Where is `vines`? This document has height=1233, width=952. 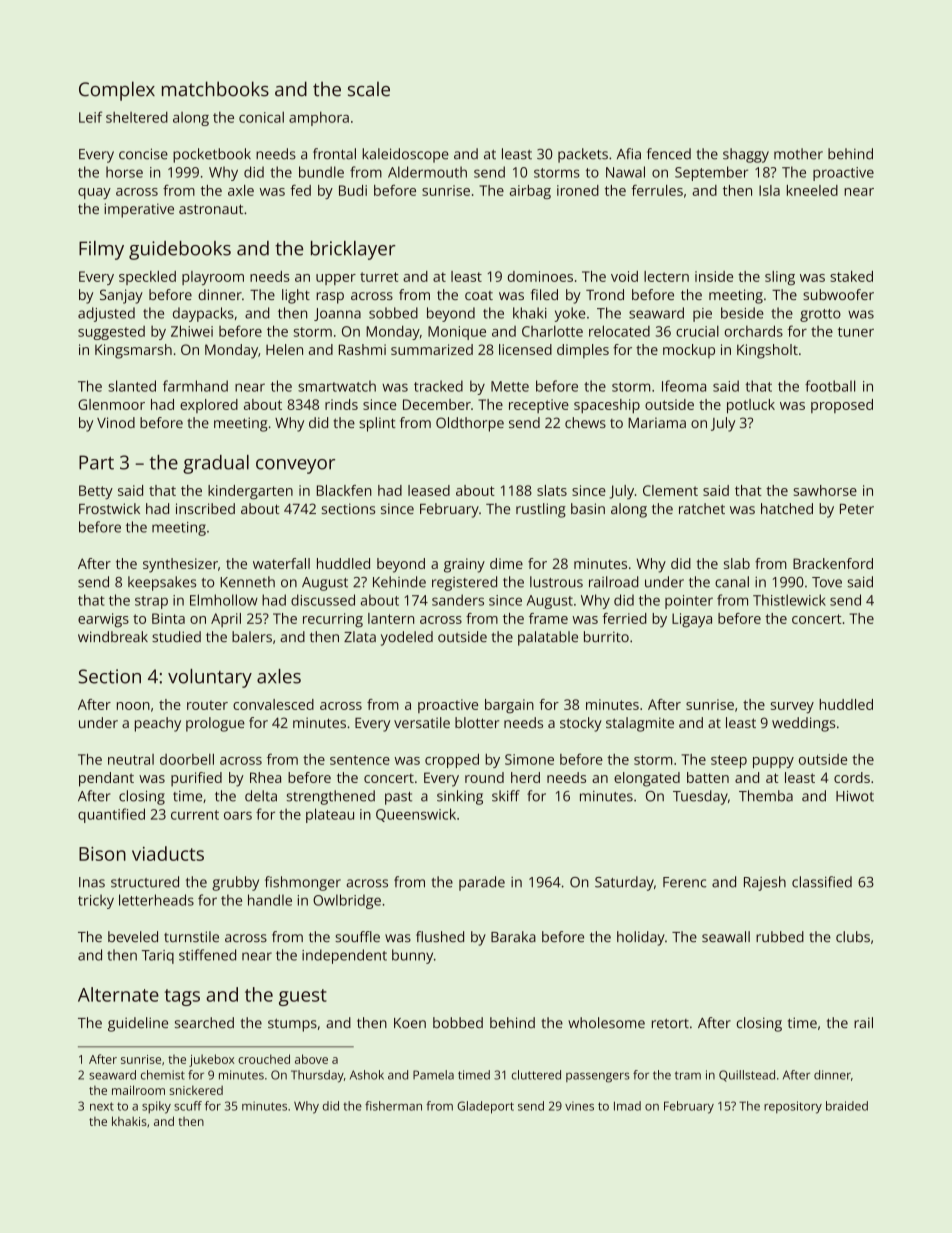
vines is located at coordinates (579, 1106).
